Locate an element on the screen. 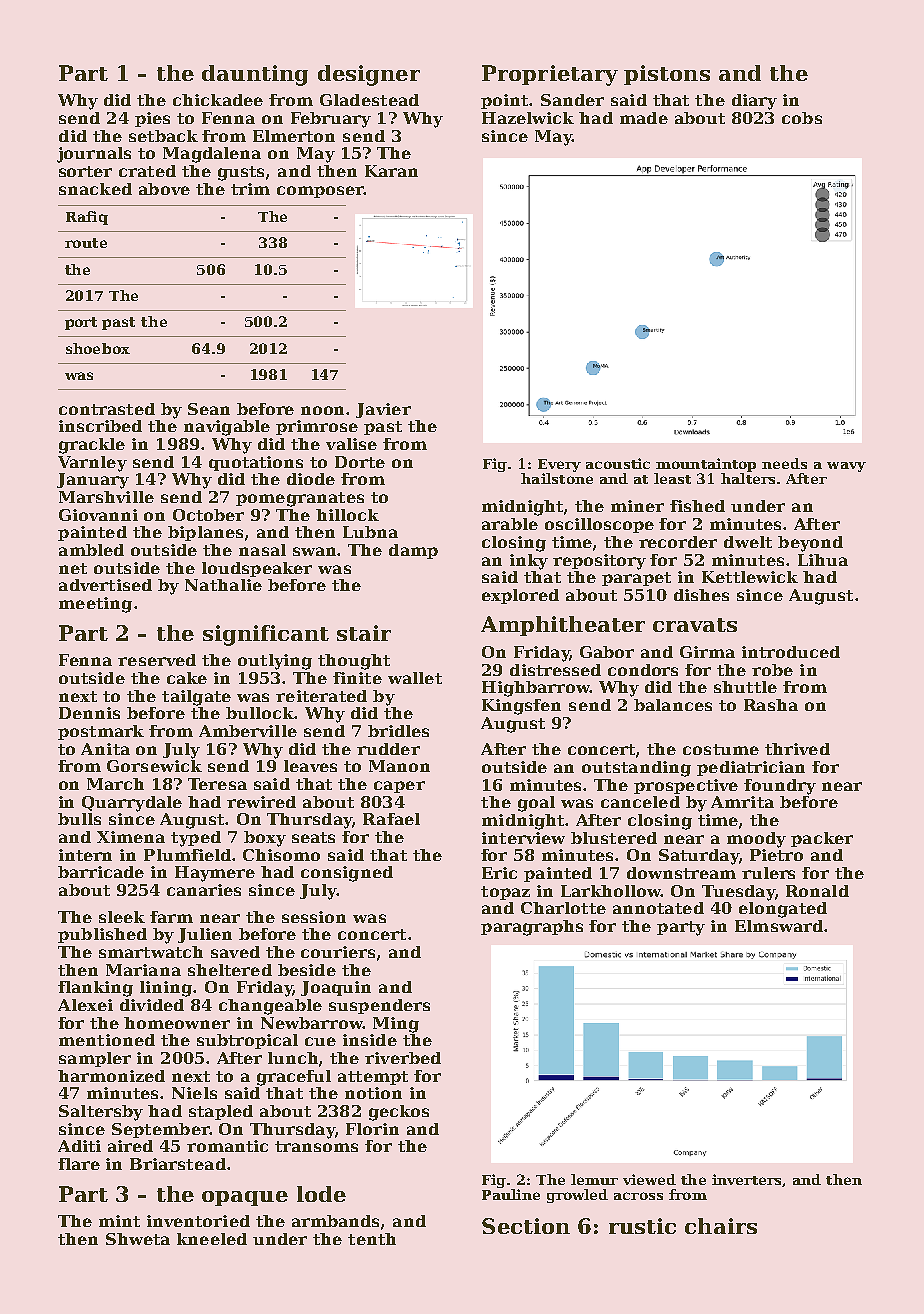 Image resolution: width=924 pixels, height=1314 pixels. published is located at coordinates (102, 935).
